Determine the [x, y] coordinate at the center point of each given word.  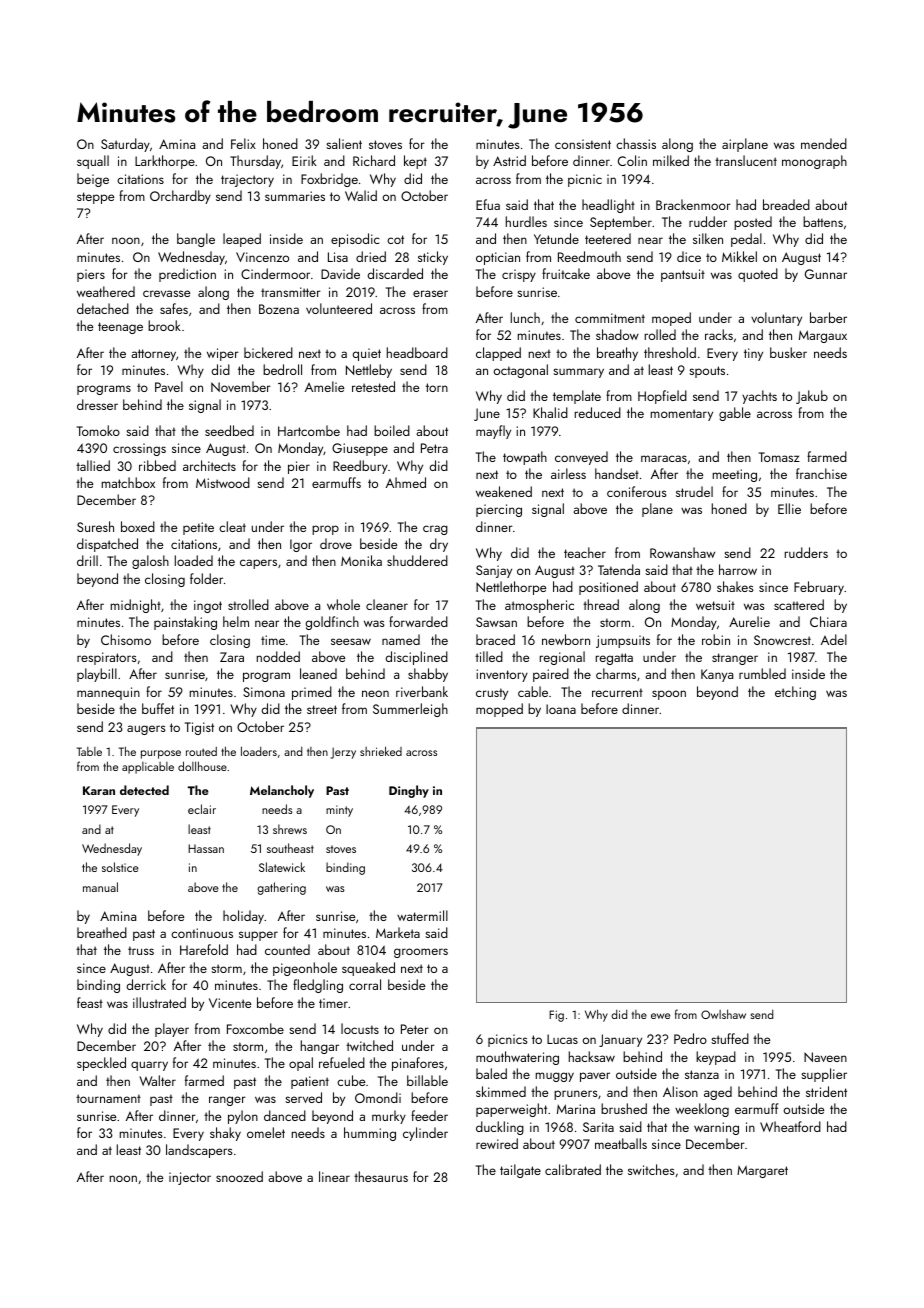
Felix [243, 143]
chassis [636, 143]
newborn [566, 639]
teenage [120, 328]
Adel [834, 639]
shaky [225, 1134]
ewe [660, 1016]
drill [87, 560]
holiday [243, 917]
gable [735, 414]
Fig [556, 1016]
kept [415, 162]
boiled [392, 430]
